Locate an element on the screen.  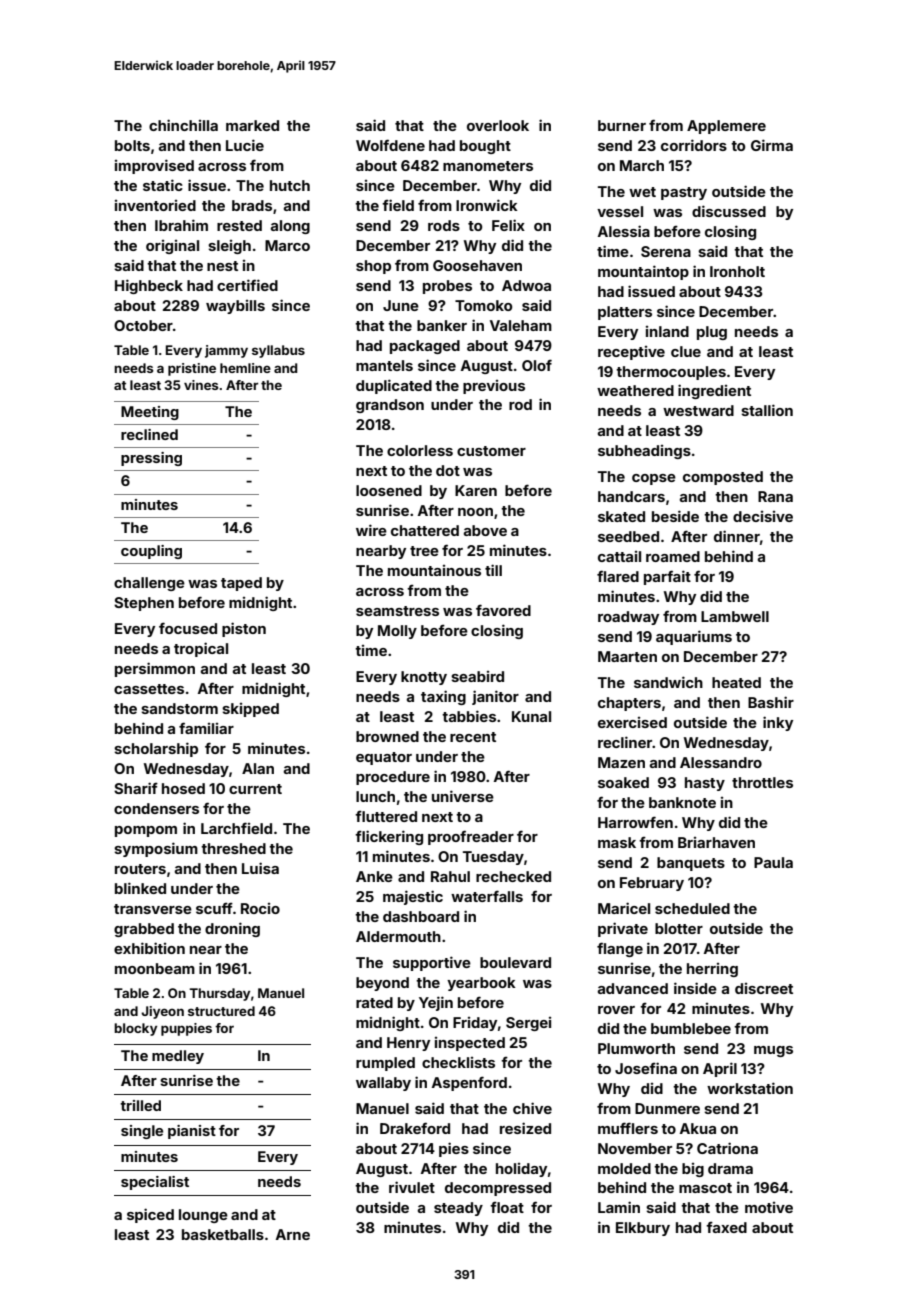
Arne is located at coordinates (293, 1234).
